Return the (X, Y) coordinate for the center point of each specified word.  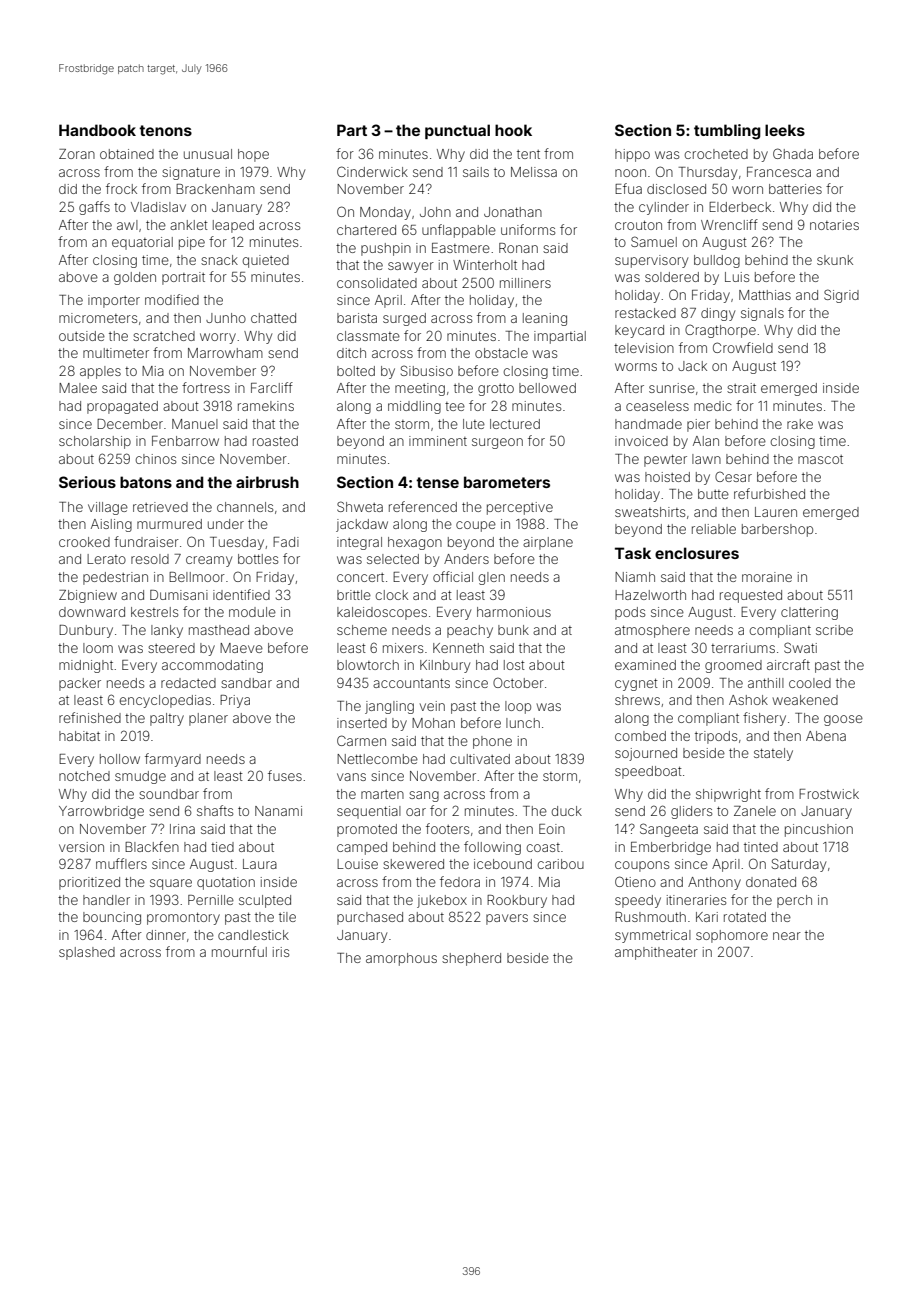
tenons (165, 130)
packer (80, 684)
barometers (507, 482)
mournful (239, 951)
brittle (354, 595)
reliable (714, 529)
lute (474, 424)
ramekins (266, 406)
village (108, 508)
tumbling (727, 132)
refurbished (769, 493)
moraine (767, 577)
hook (513, 130)
